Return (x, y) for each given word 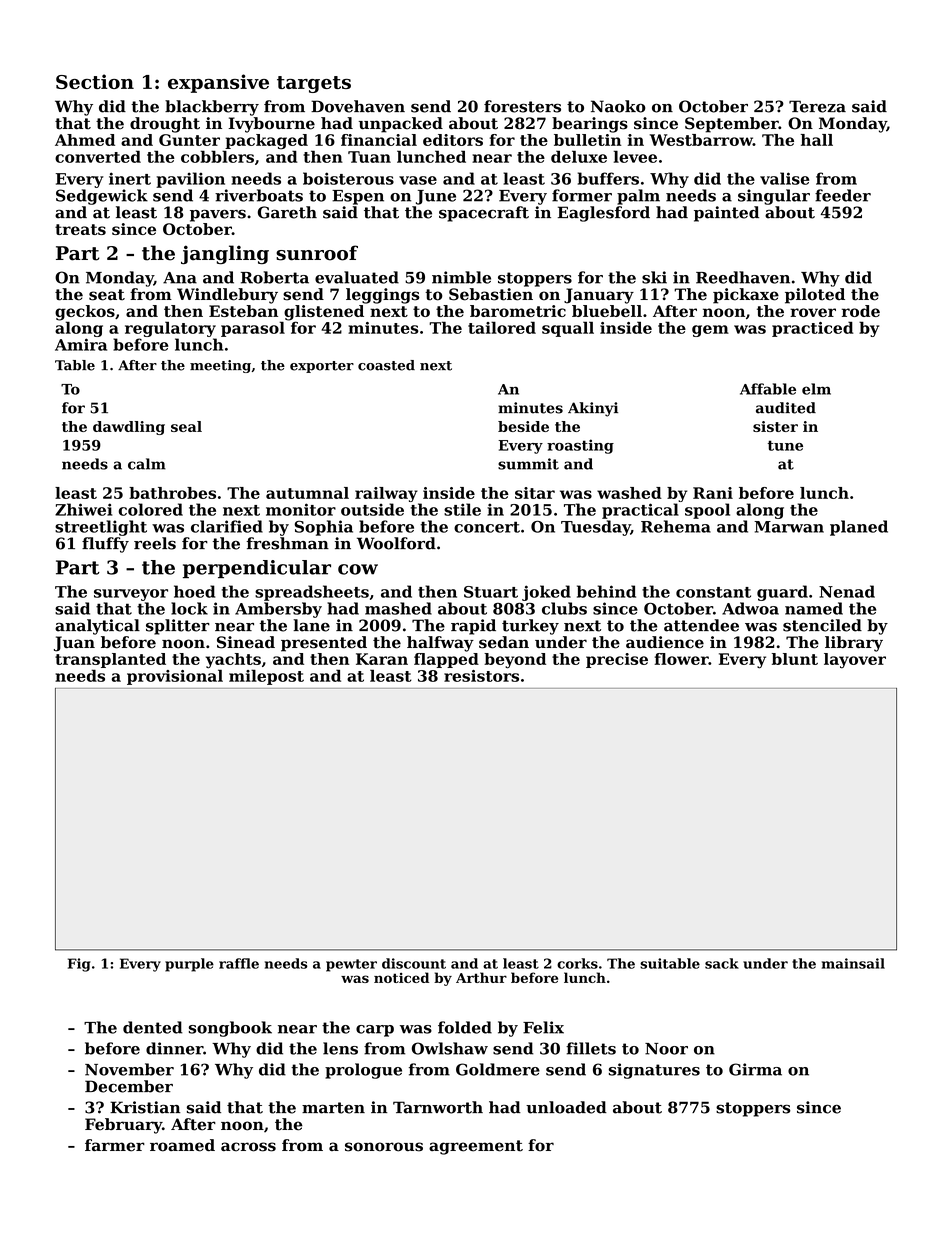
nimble (461, 277)
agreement (476, 1147)
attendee (701, 625)
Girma (755, 1069)
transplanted (110, 660)
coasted (386, 365)
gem (710, 331)
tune (785, 445)
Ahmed (85, 140)
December (129, 1086)
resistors (481, 676)
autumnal (307, 493)
